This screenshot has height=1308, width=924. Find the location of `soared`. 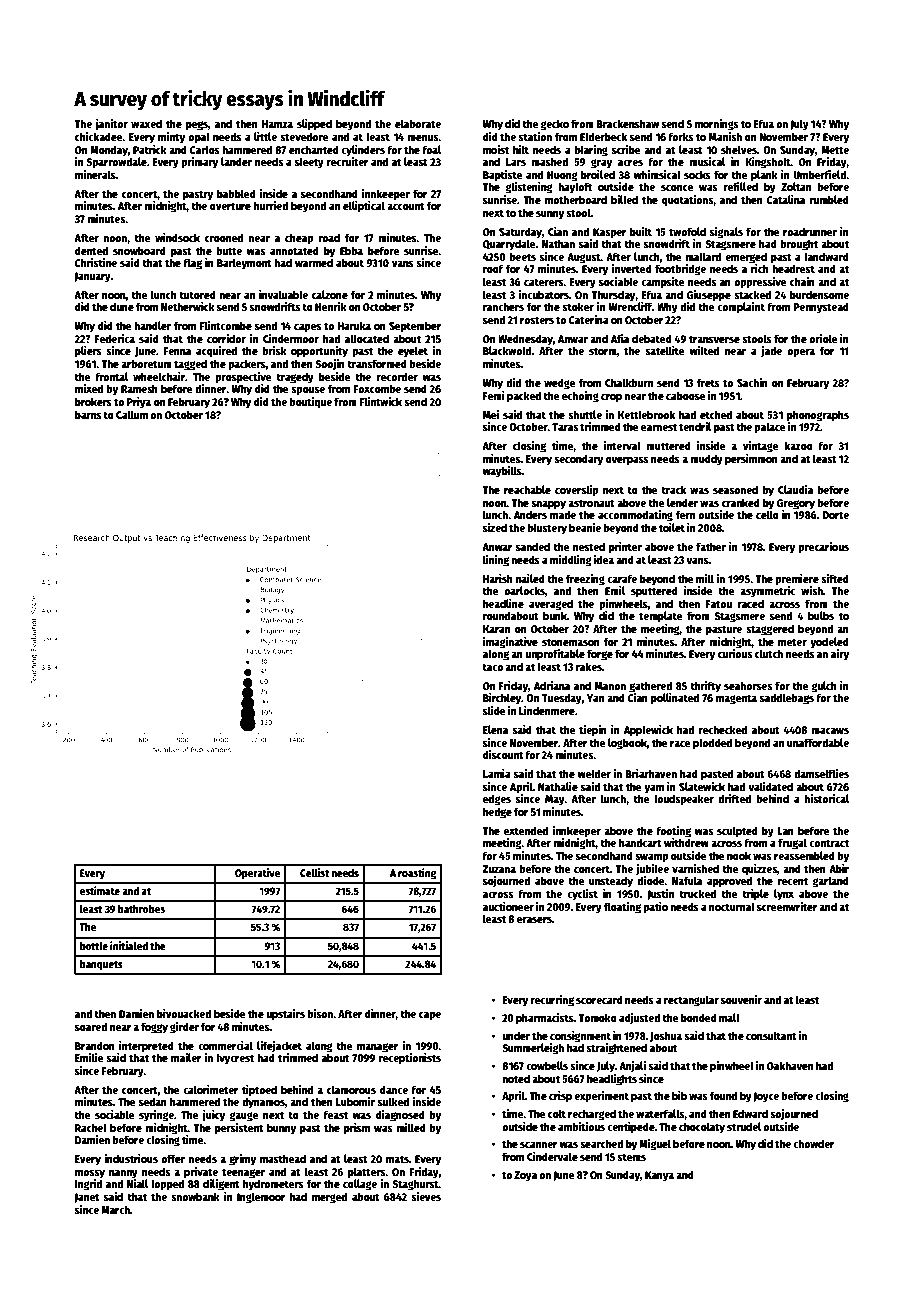

soared is located at coordinates (91, 1026).
